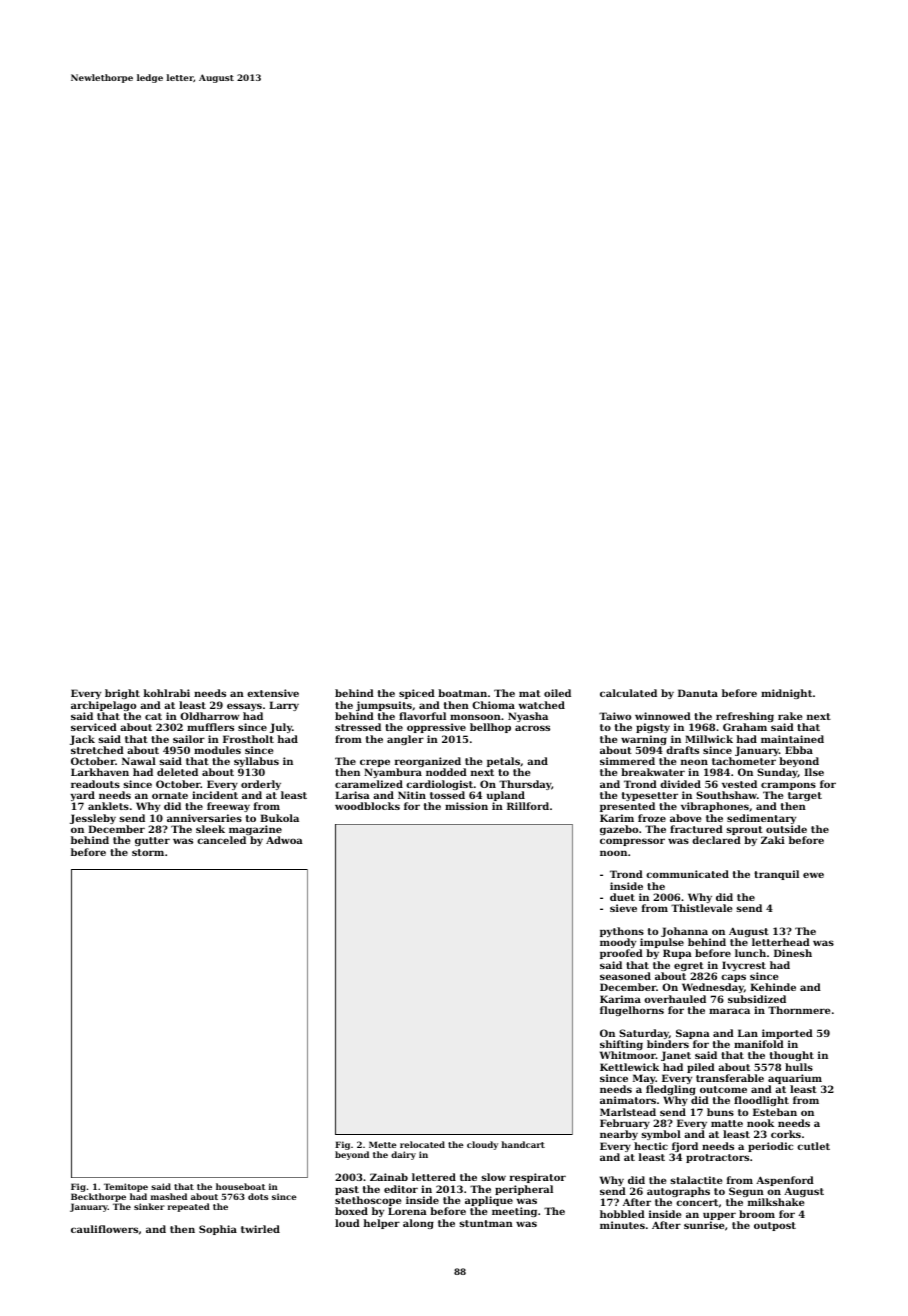 Image resolution: width=908 pixels, height=1316 pixels. I want to click on storm, so click(148, 852).
